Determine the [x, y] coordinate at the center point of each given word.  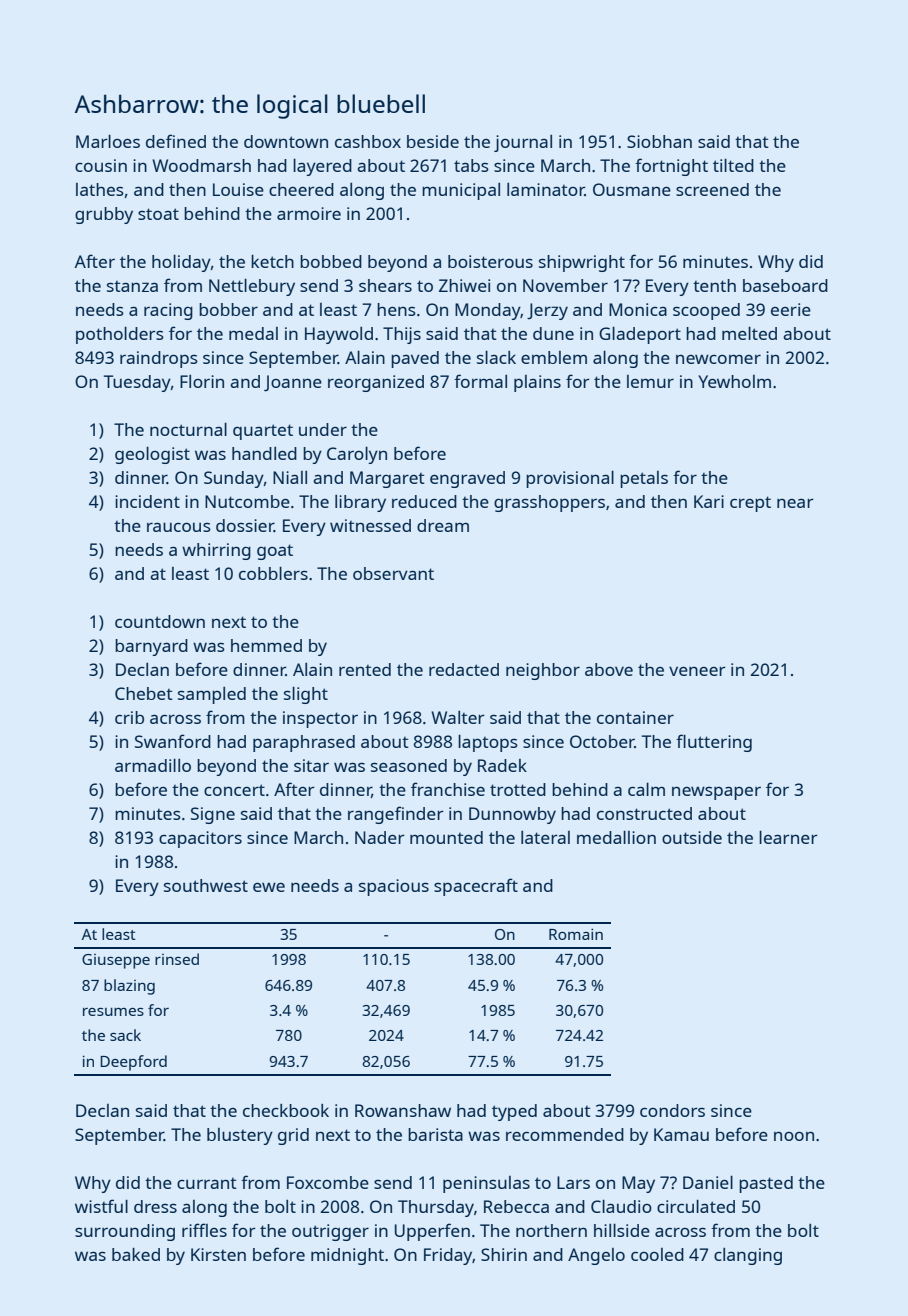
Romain [576, 934]
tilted [733, 165]
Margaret [387, 479]
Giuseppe [116, 961]
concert [234, 790]
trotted [518, 789]
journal [523, 143]
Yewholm [734, 381]
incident [147, 501]
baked [136, 1254]
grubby [104, 215]
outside [692, 837]
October [602, 741]
